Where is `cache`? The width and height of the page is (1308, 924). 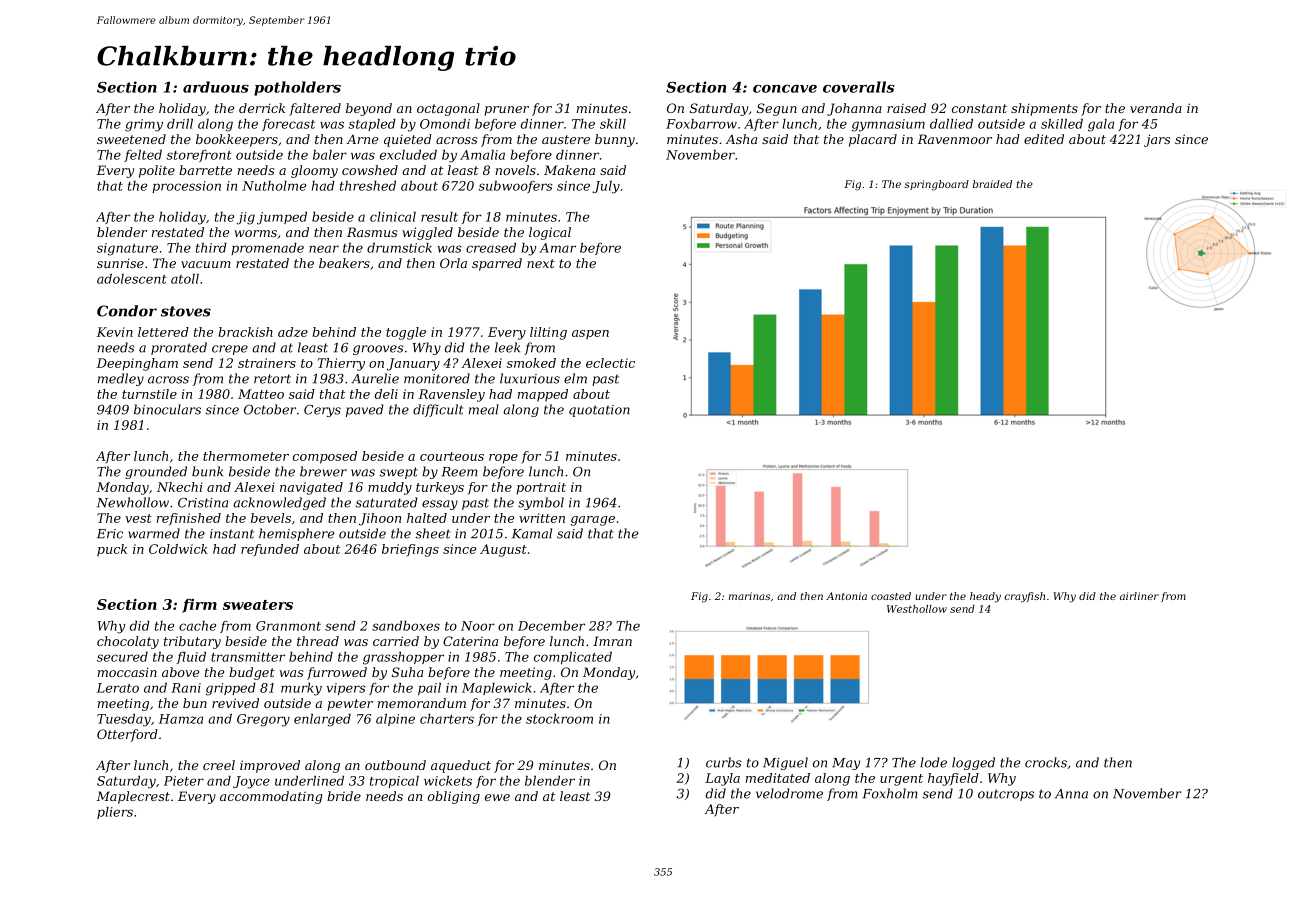
cache is located at coordinates (197, 626).
